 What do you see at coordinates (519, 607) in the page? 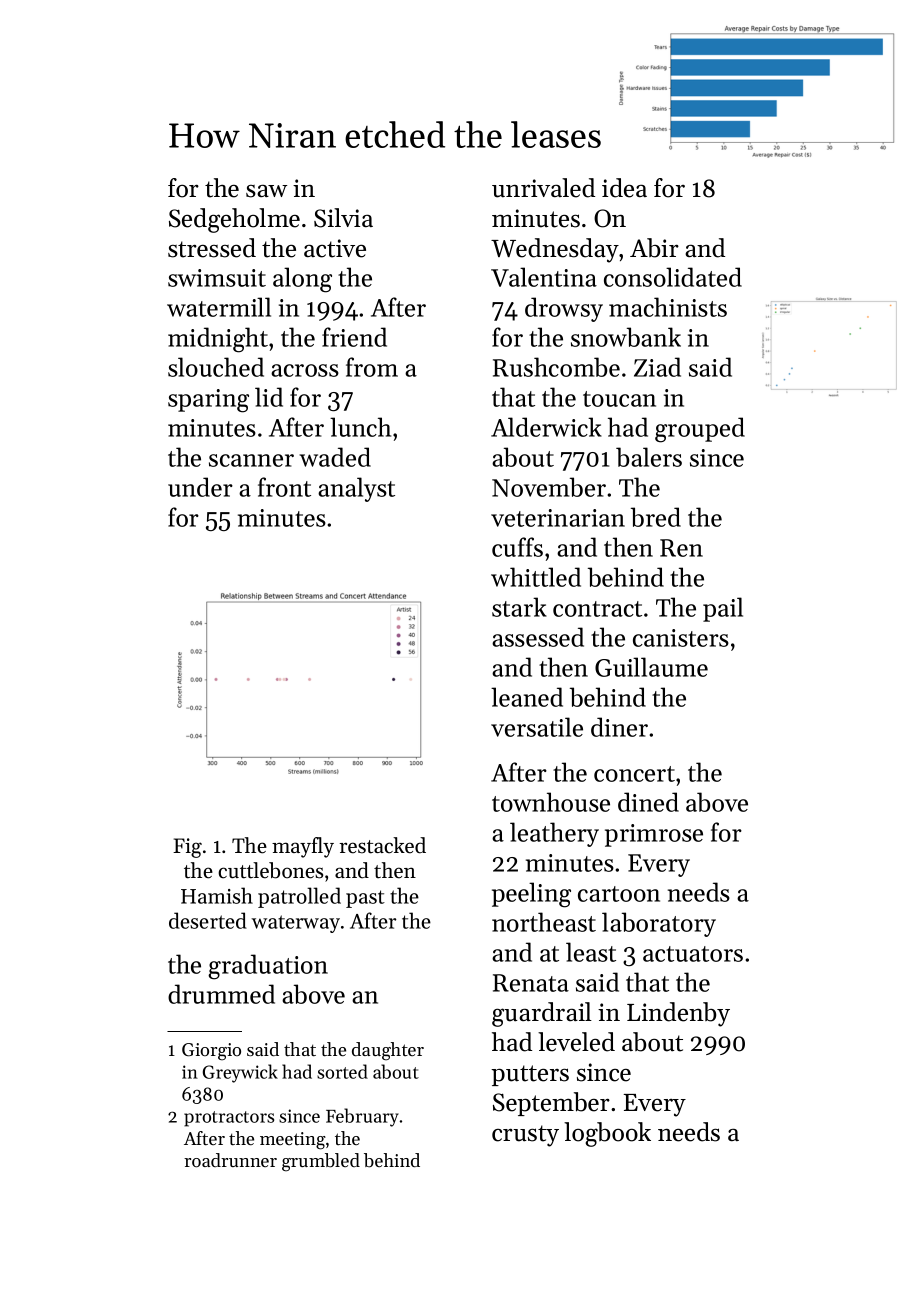
I see `stark` at bounding box center [519, 607].
